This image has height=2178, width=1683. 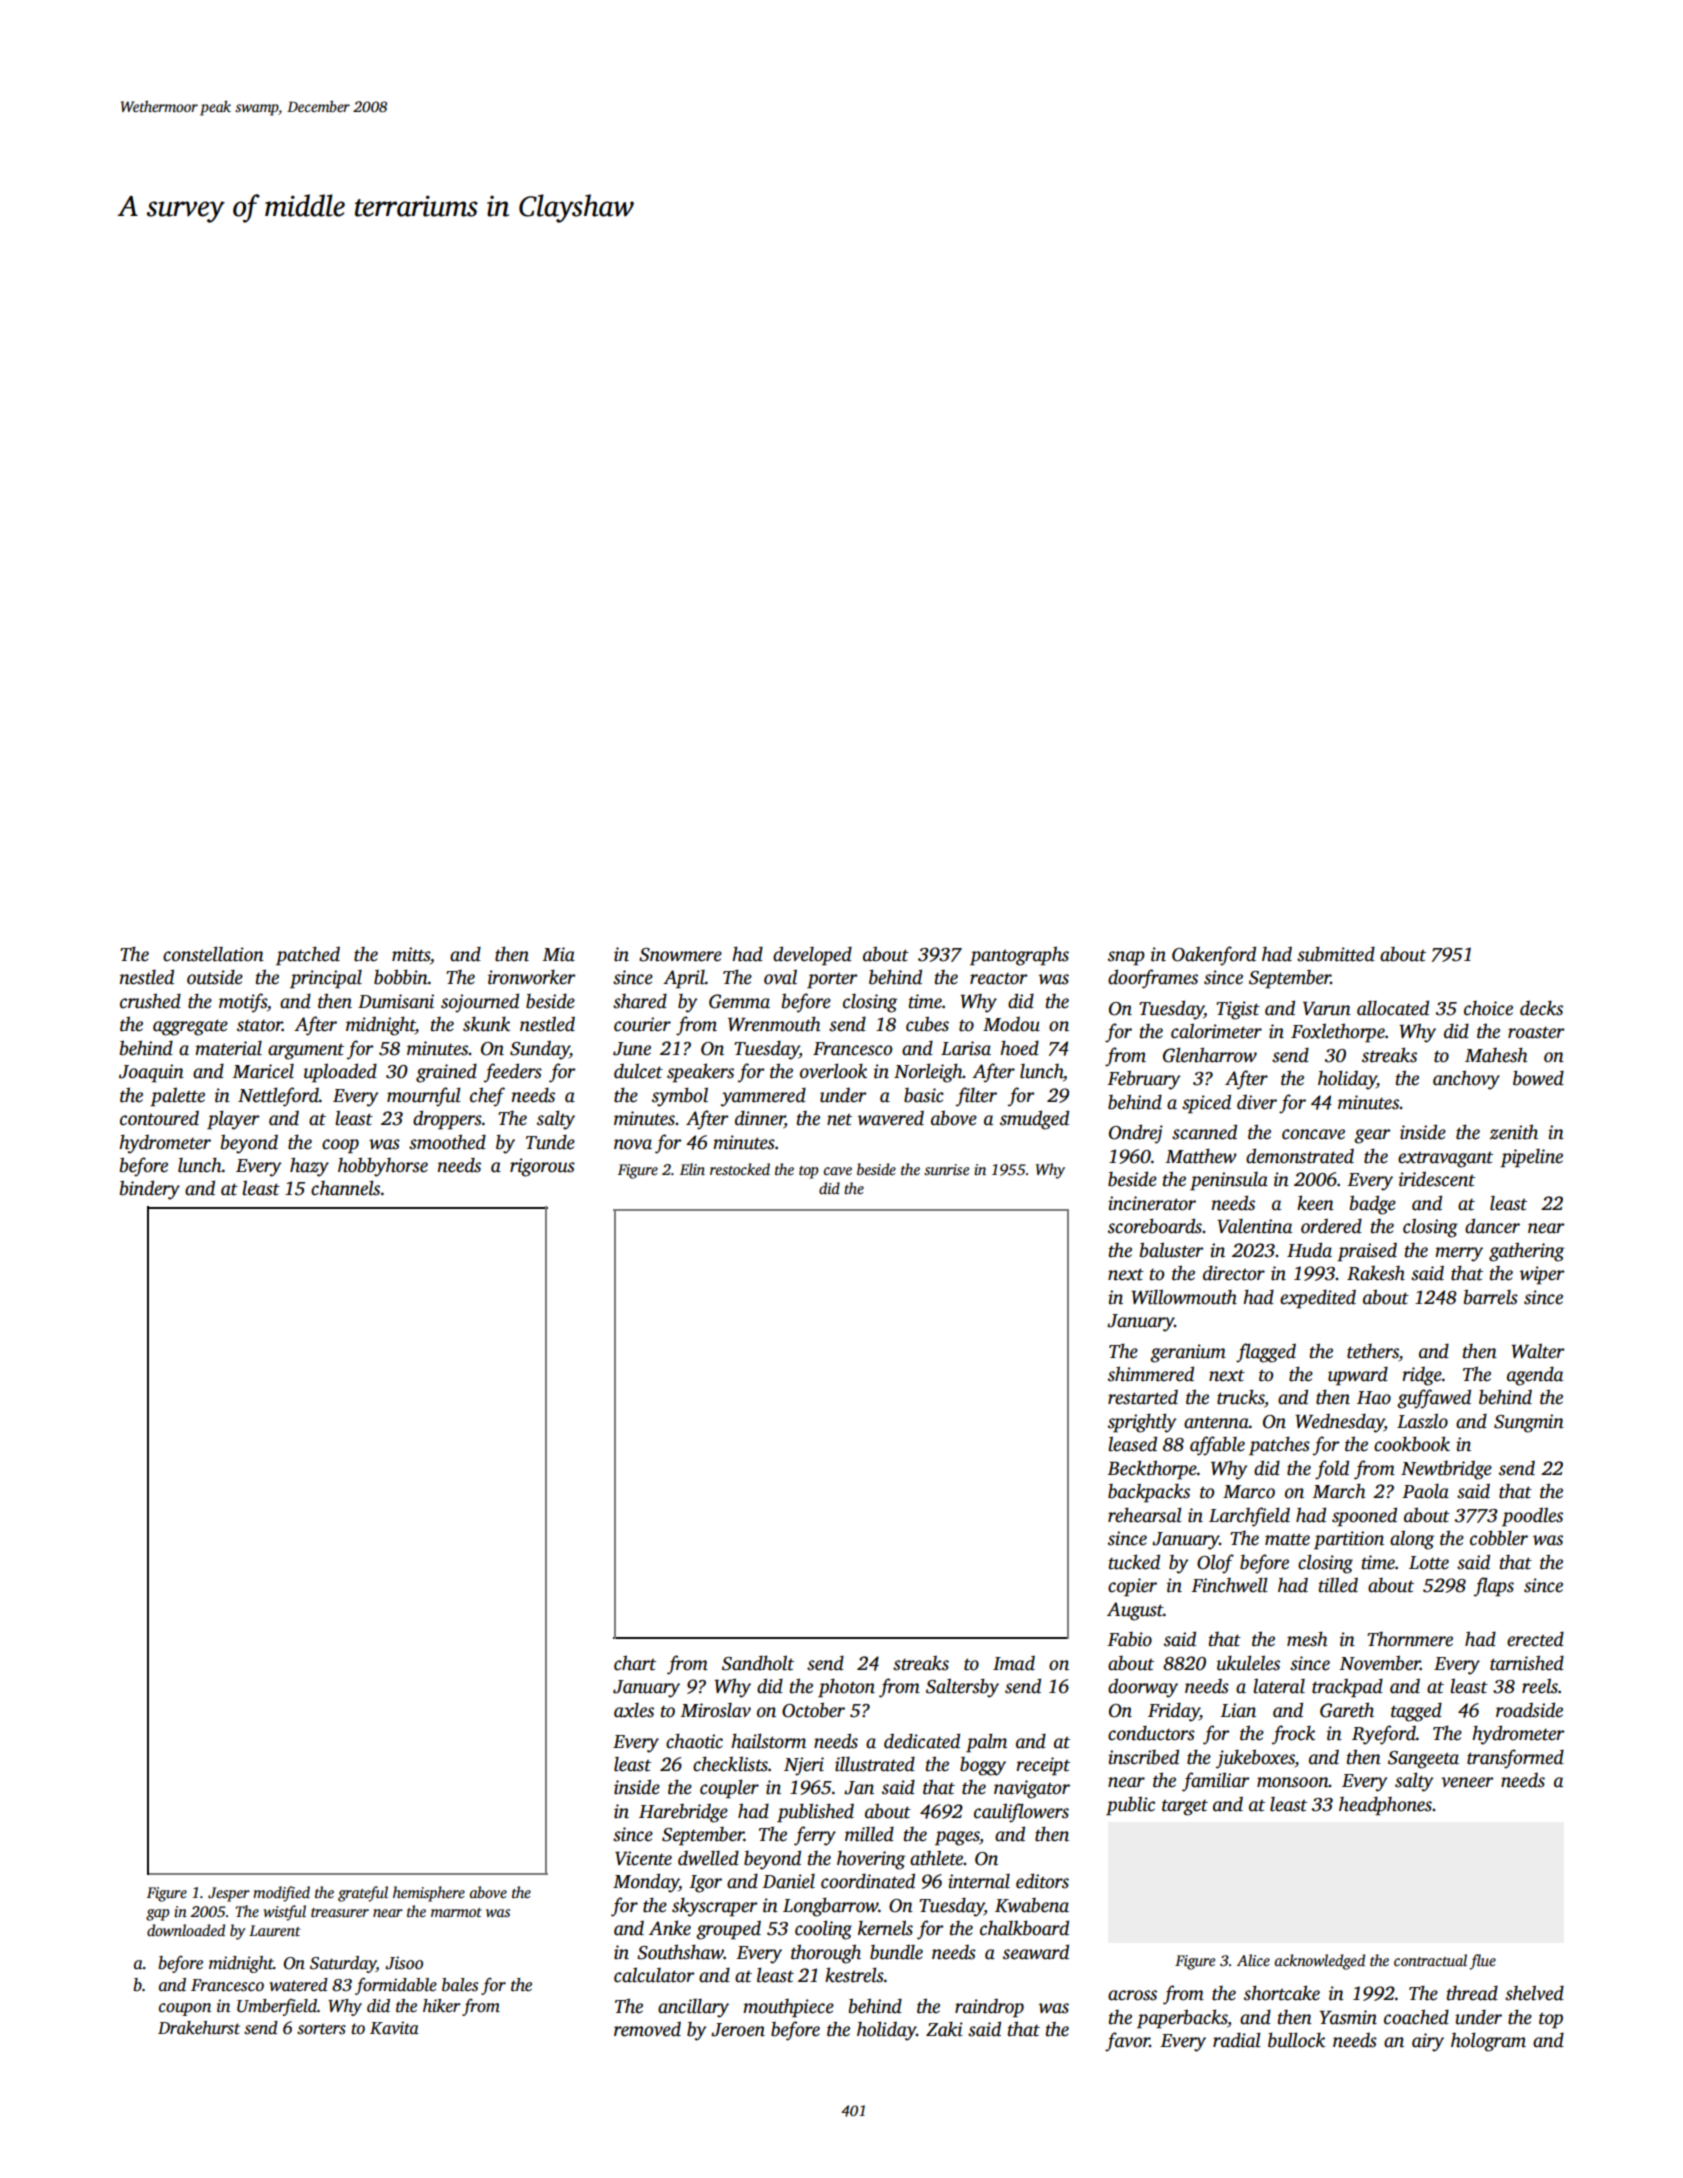 What do you see at coordinates (345, 1188) in the image?
I see `channels` at bounding box center [345, 1188].
